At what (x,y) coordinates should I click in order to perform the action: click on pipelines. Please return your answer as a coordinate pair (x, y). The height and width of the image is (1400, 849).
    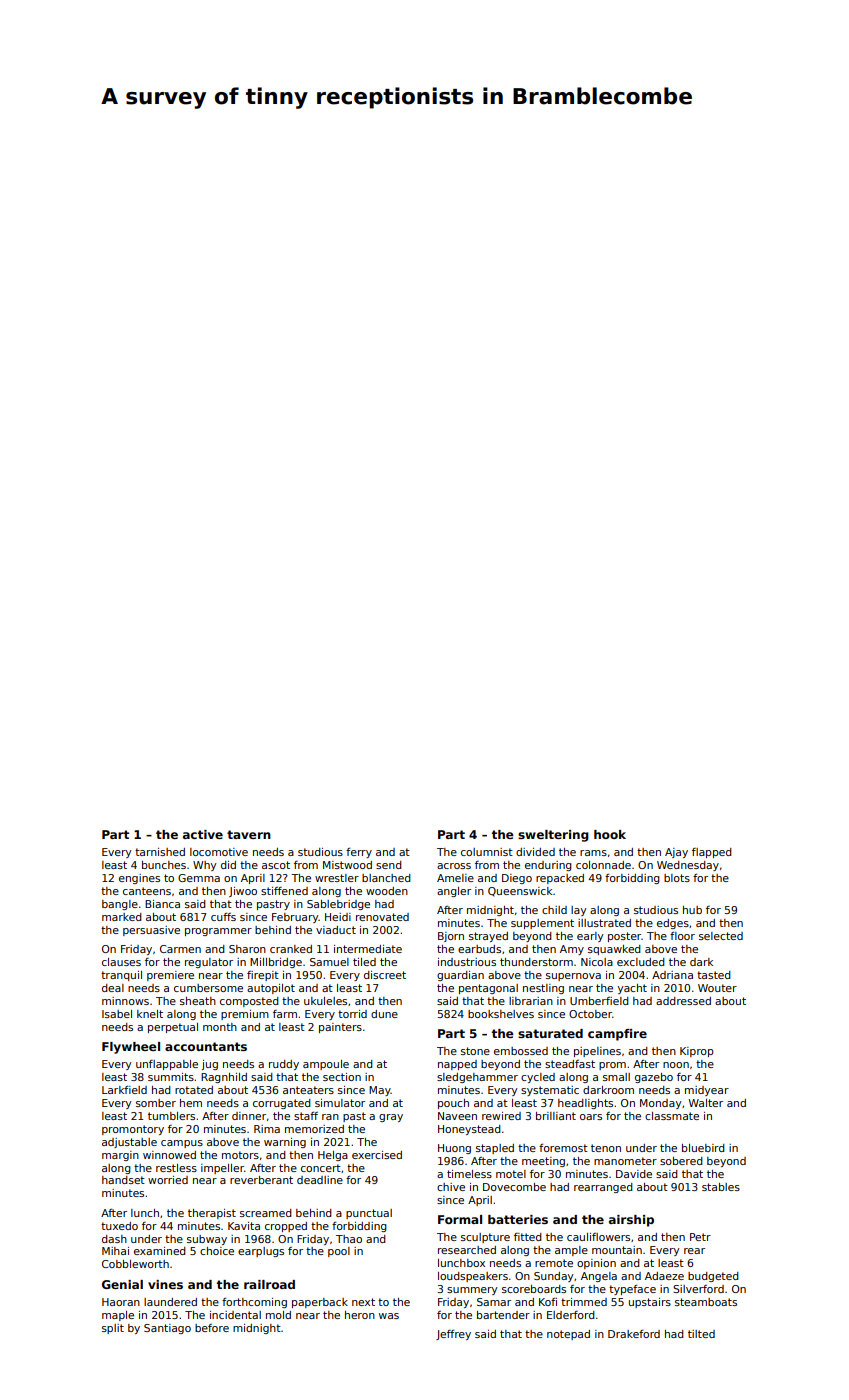
    Looking at the image, I should click on (597, 1052).
